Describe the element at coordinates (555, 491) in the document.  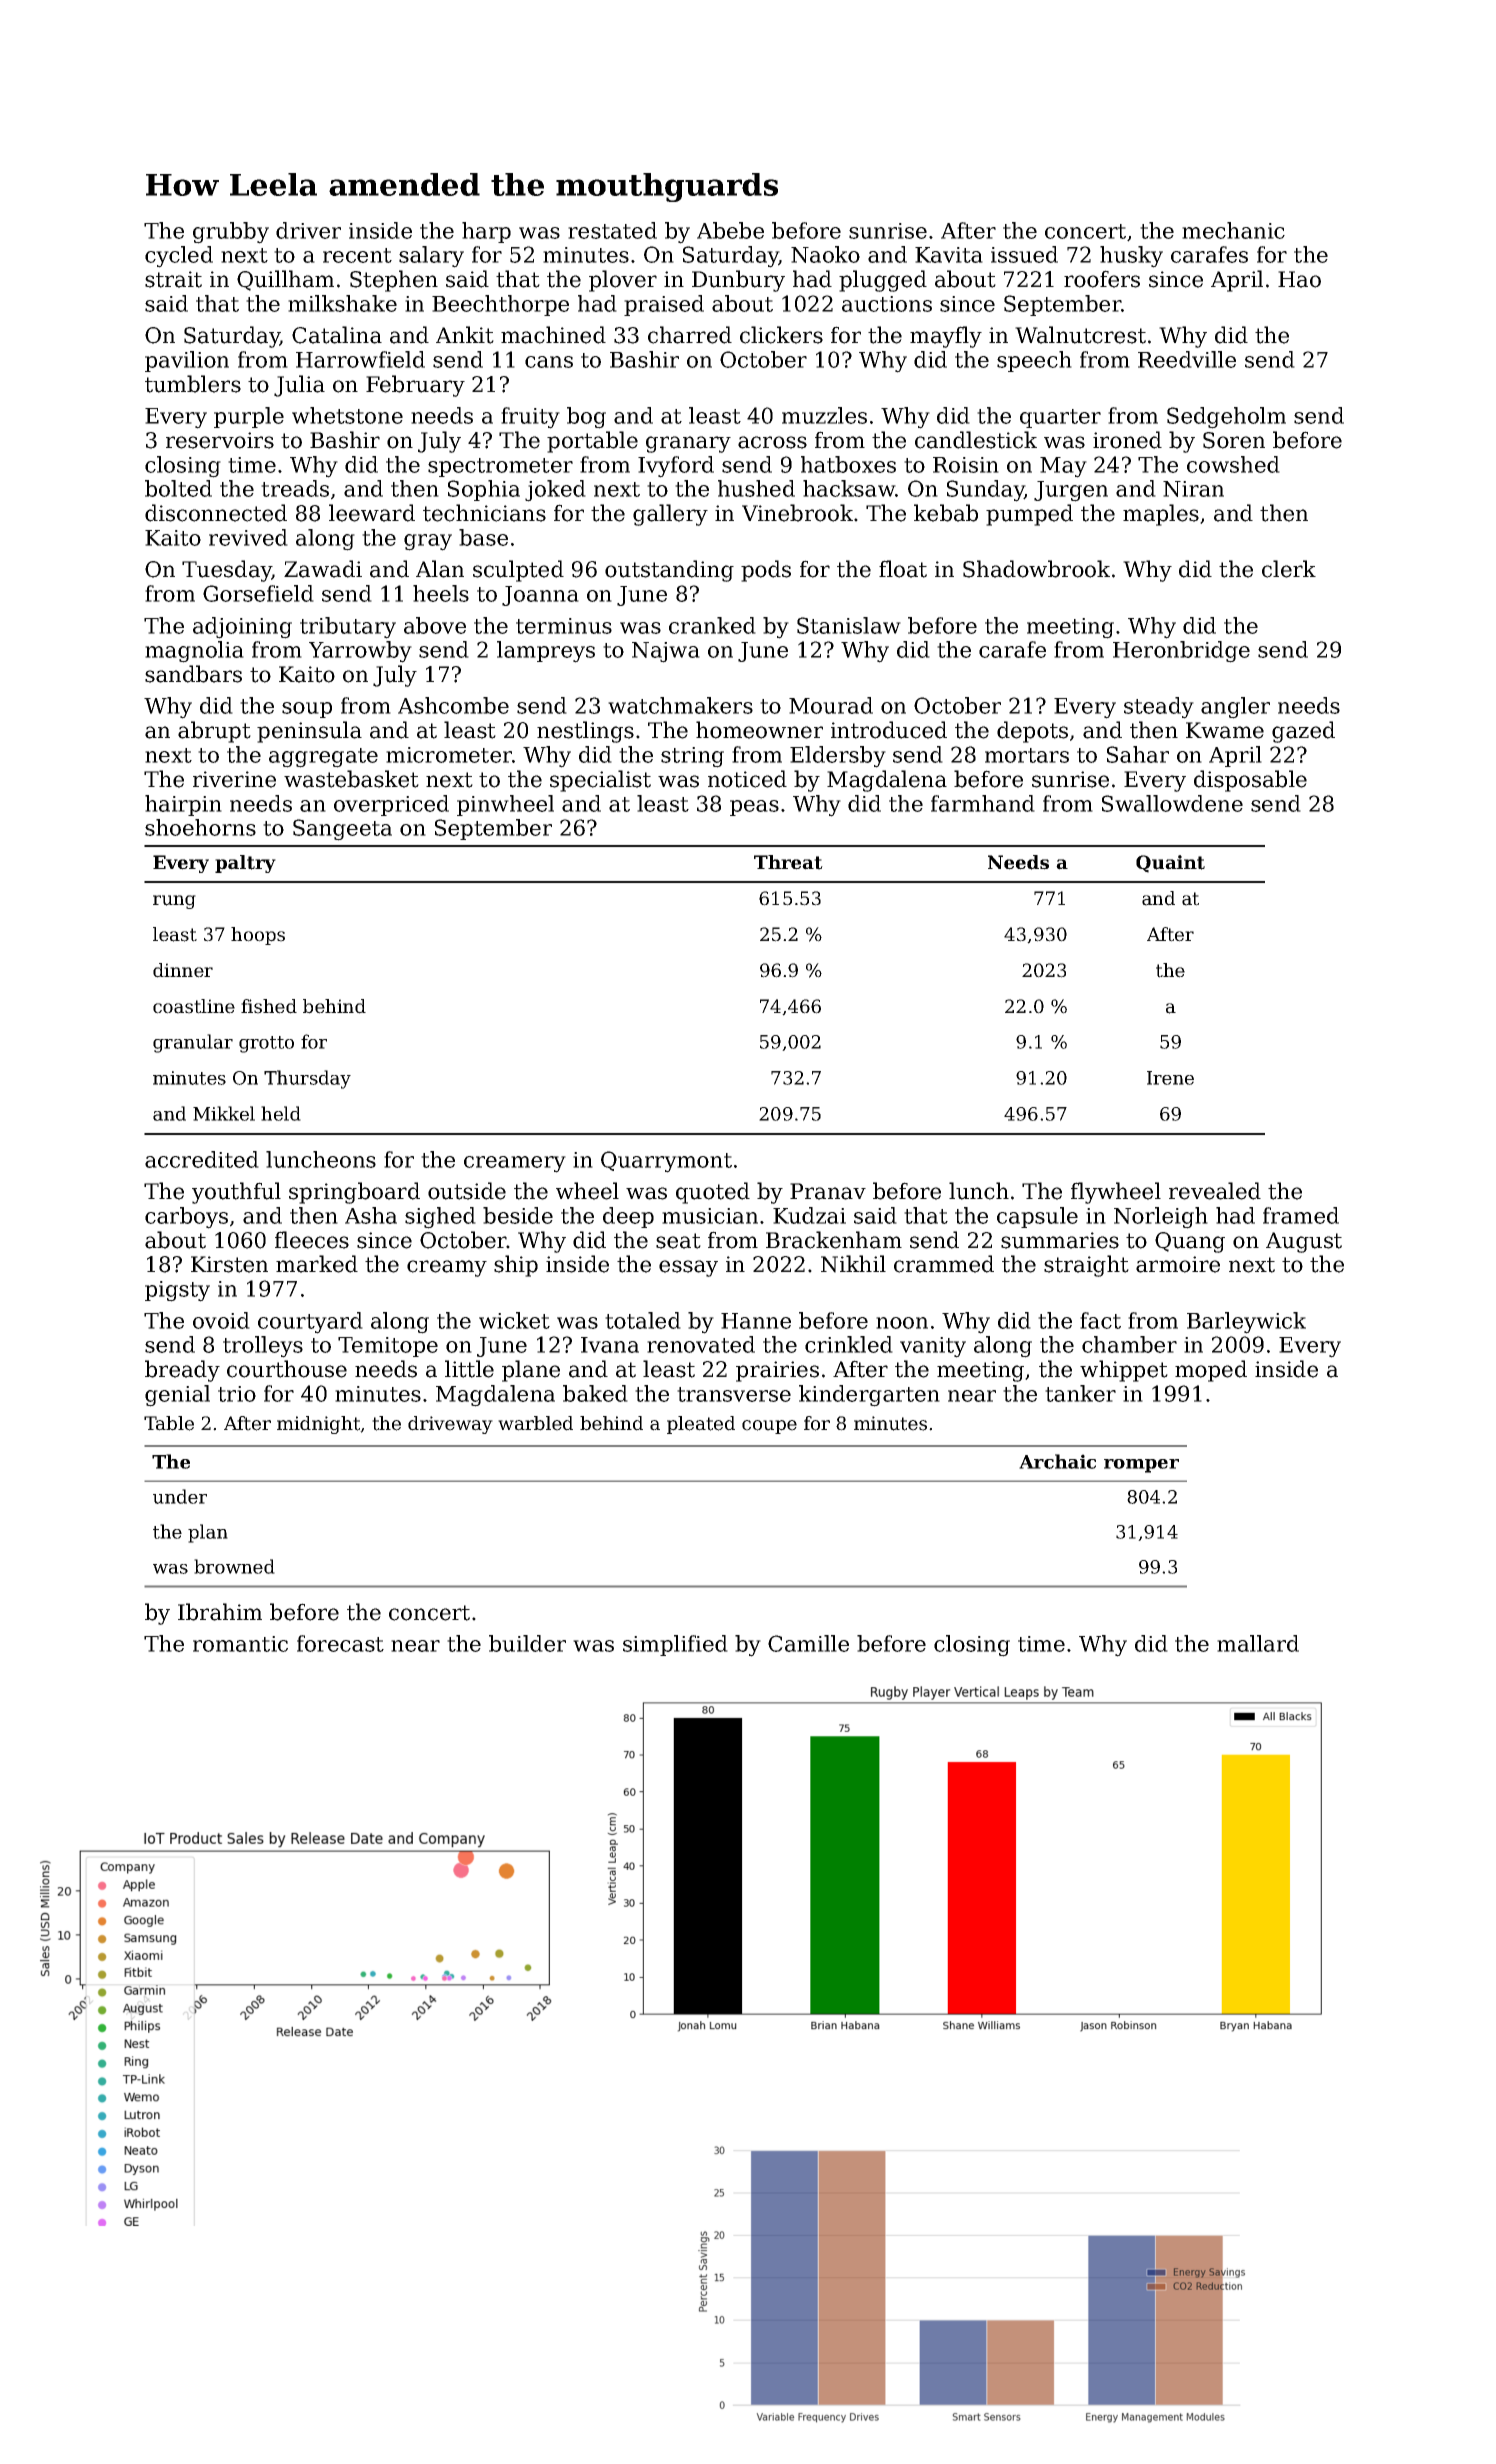
I see `joked` at that location.
